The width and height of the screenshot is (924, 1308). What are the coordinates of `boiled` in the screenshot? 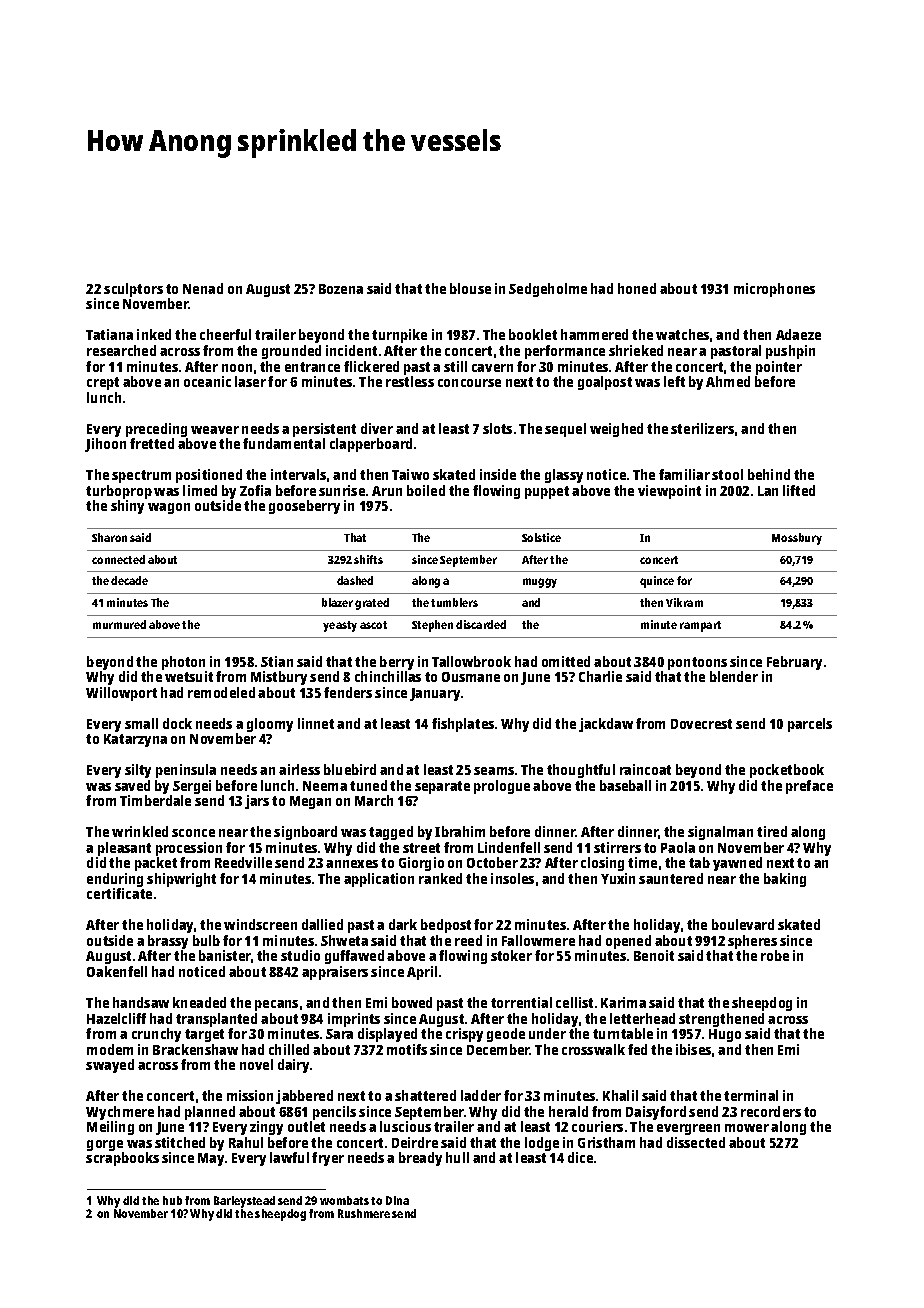 It's located at (426, 490).
